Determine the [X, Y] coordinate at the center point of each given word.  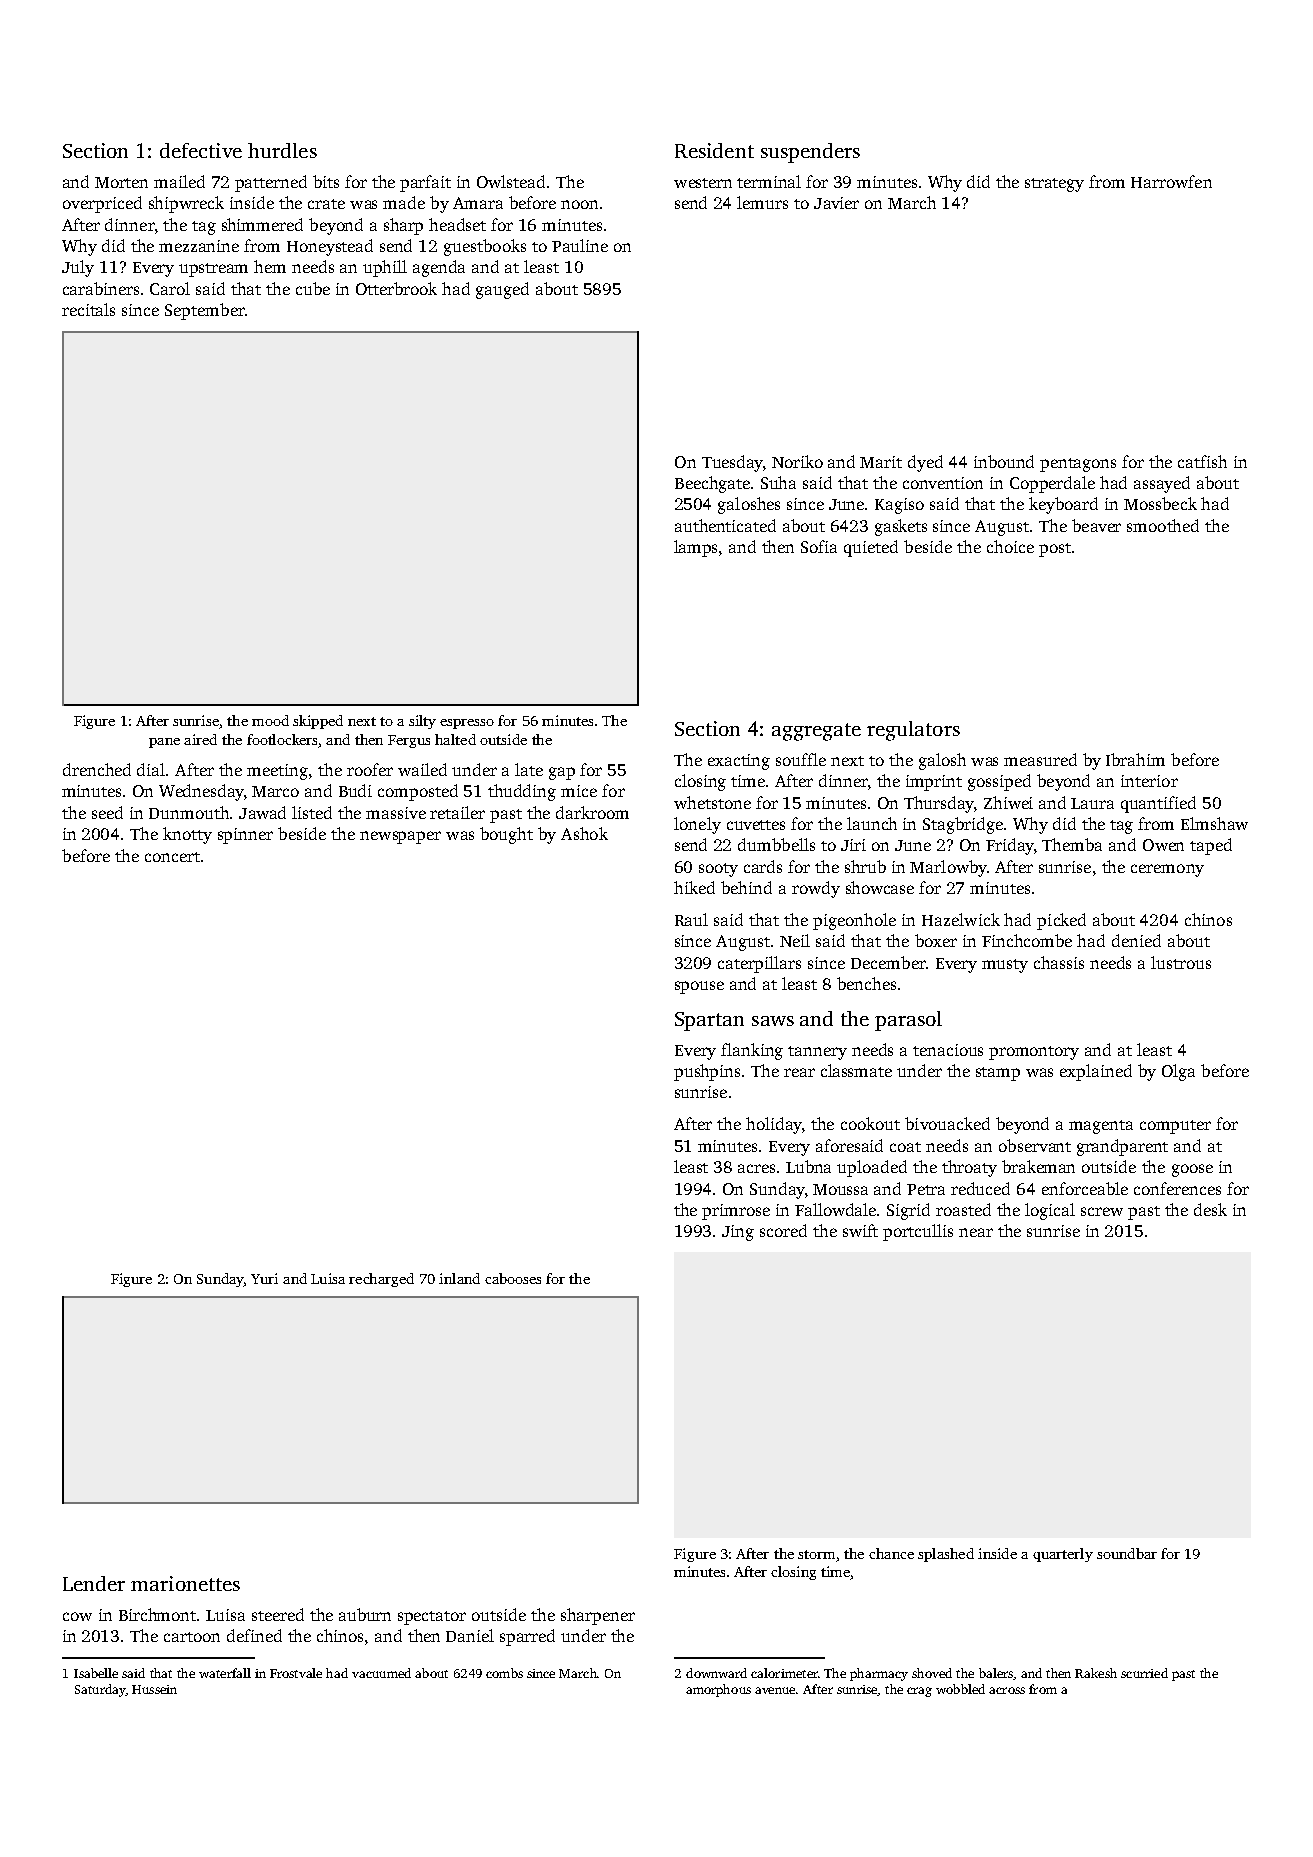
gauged [502, 290]
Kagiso [899, 506]
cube [313, 288]
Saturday [100, 1690]
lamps [695, 548]
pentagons [1078, 465]
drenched [97, 769]
